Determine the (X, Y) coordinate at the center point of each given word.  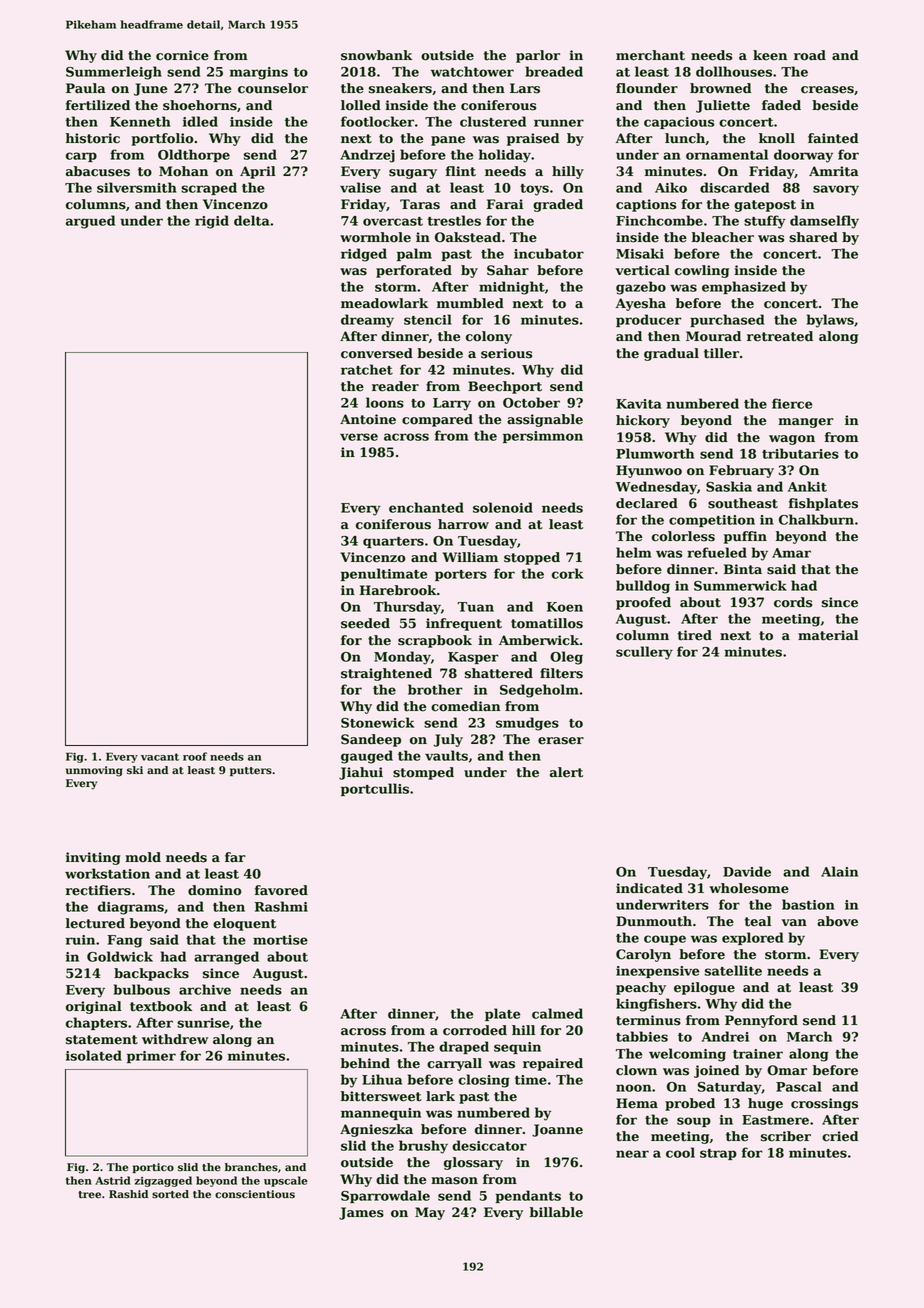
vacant (160, 757)
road (810, 55)
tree (90, 1195)
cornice (182, 55)
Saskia (729, 486)
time (531, 1080)
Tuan (475, 607)
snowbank (376, 55)
